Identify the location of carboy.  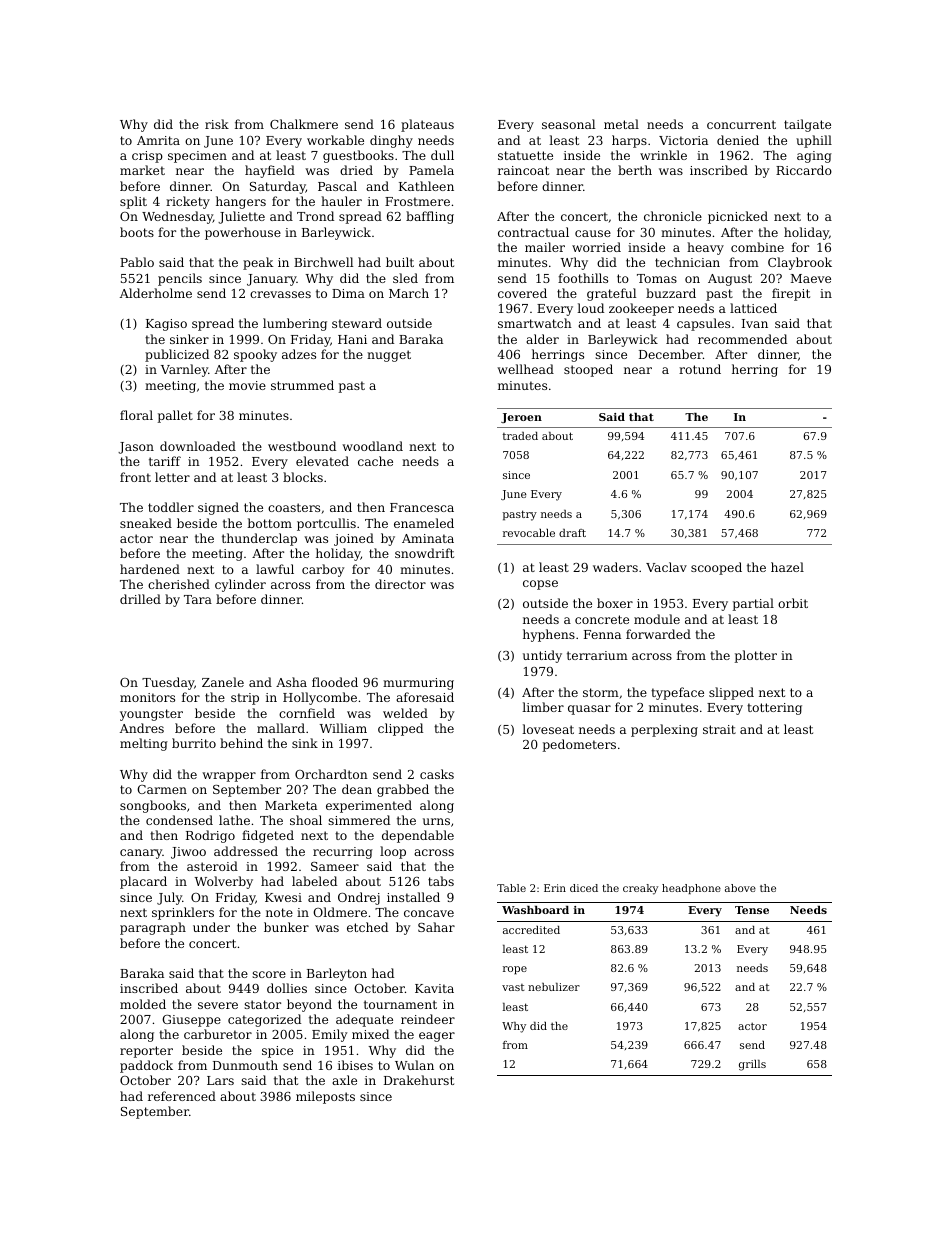
(323, 570).
